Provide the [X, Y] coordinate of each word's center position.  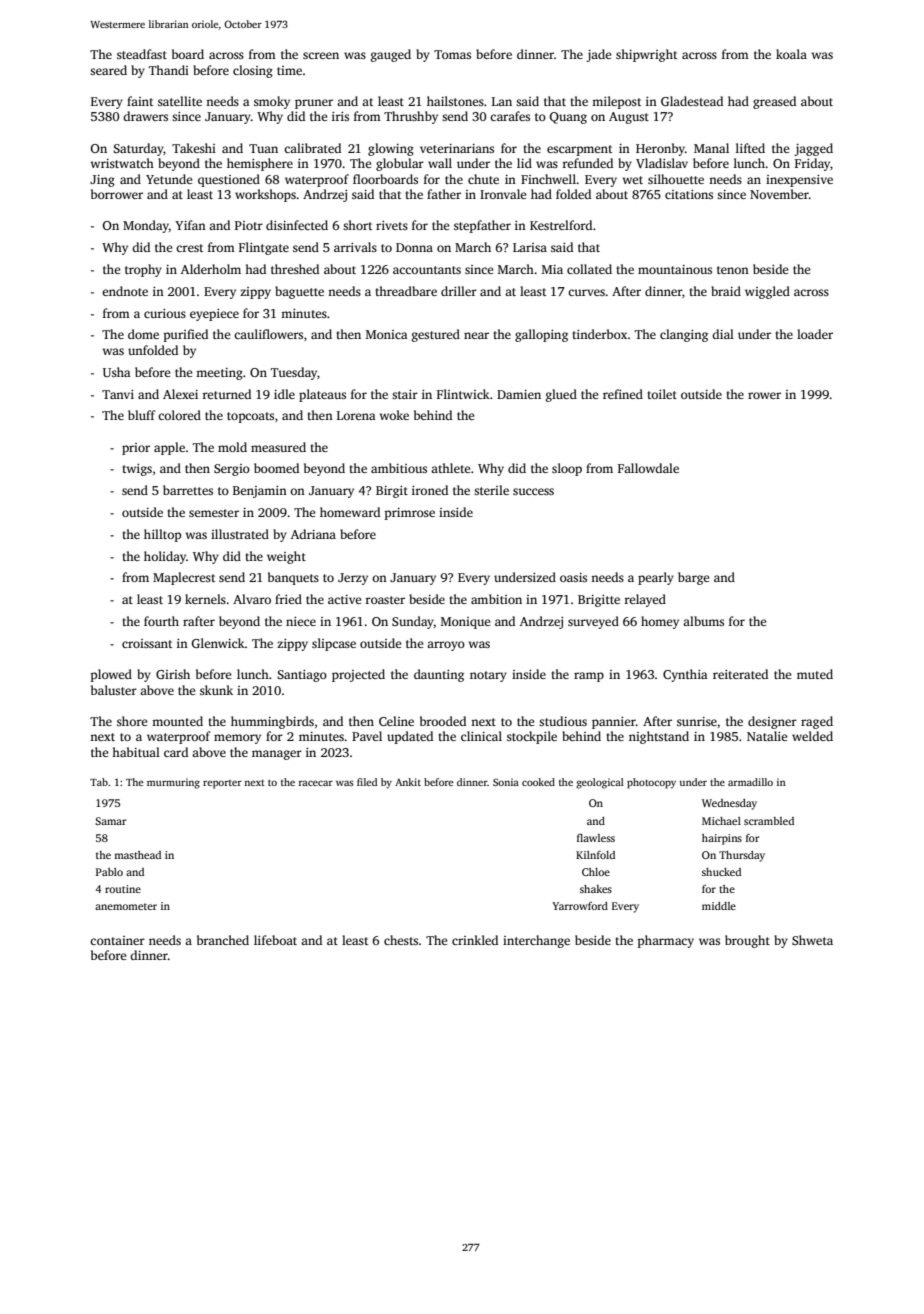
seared [108, 70]
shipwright [646, 55]
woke [394, 415]
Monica [387, 334]
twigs [137, 470]
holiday [165, 557]
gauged [391, 55]
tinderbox [599, 334]
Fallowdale [648, 468]
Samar [110, 821]
